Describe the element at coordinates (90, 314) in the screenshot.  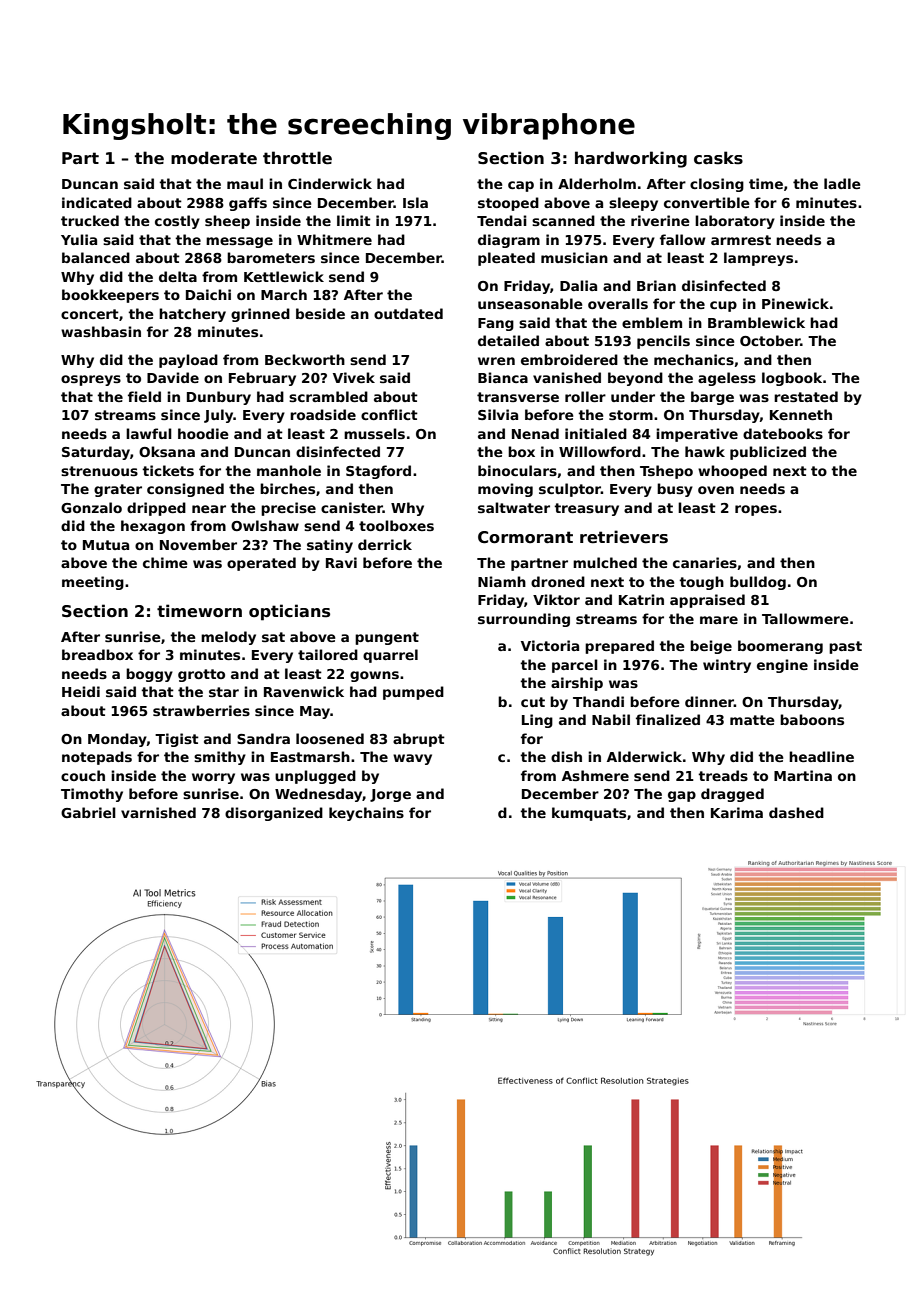
I see `concert` at that location.
